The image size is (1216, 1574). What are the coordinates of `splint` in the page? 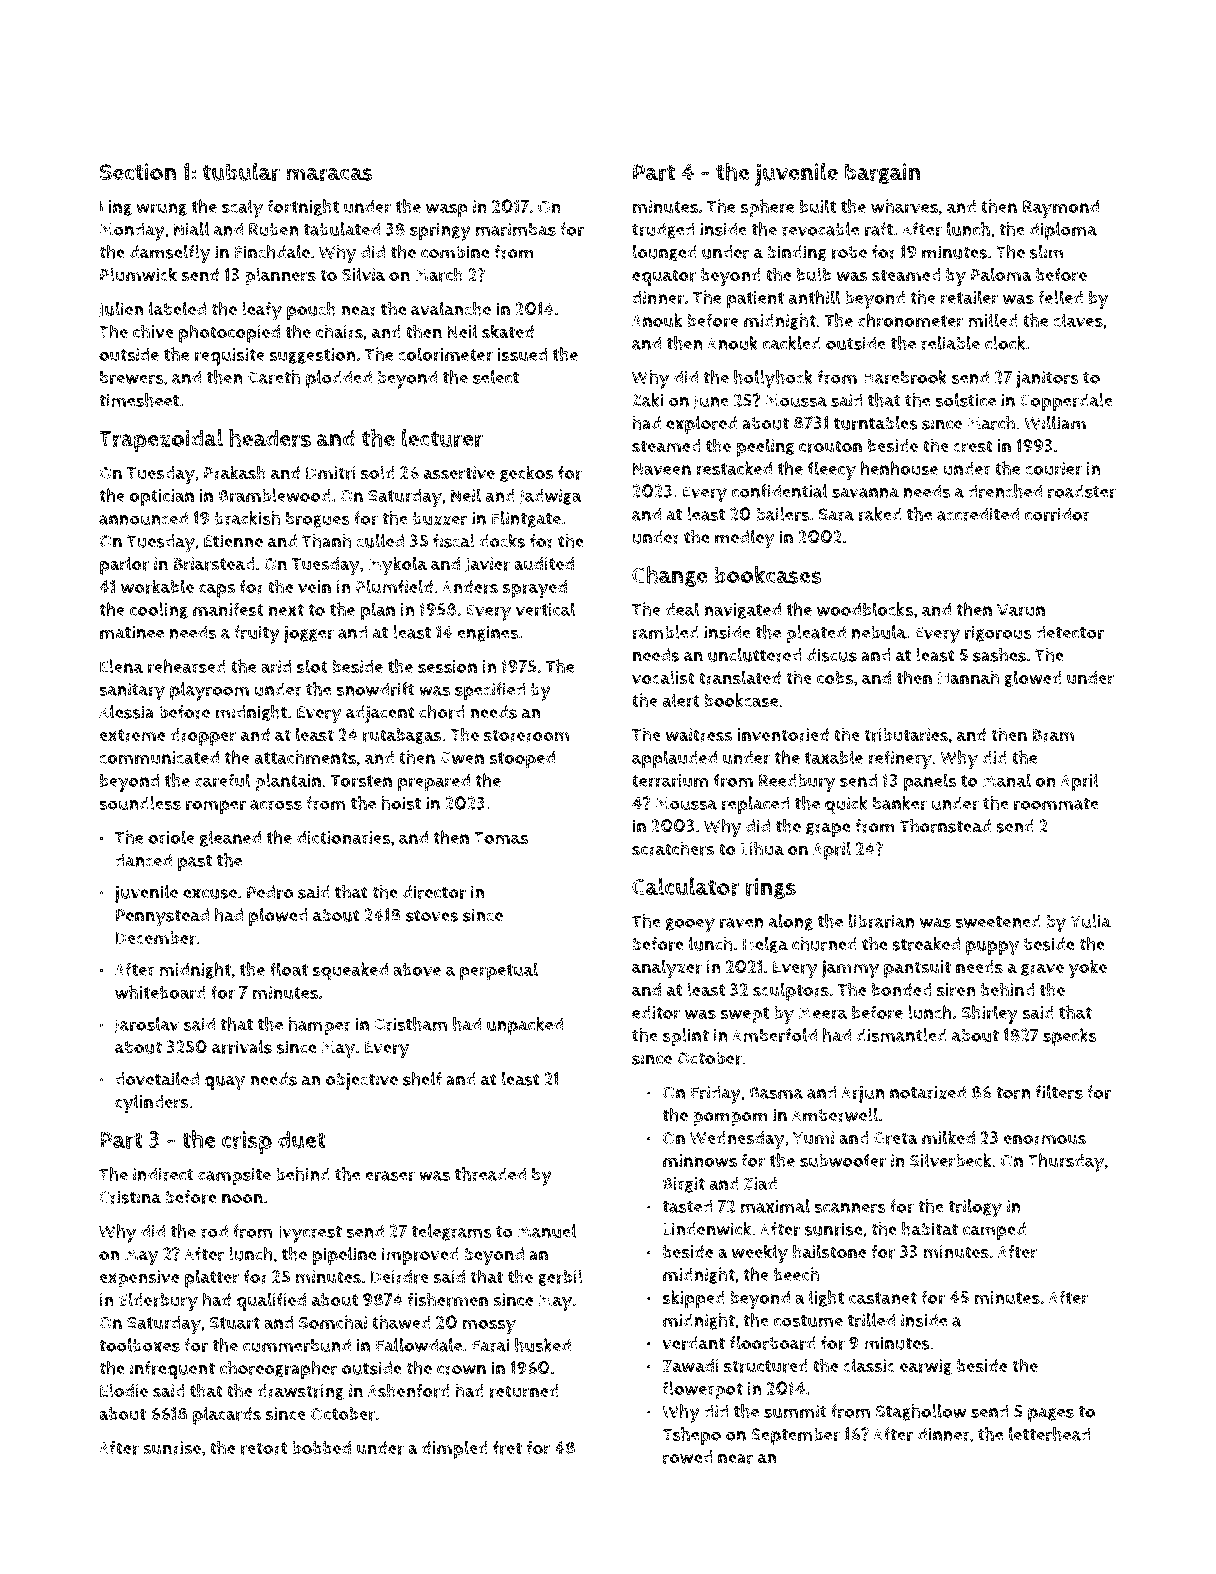 It's located at (686, 1037).
